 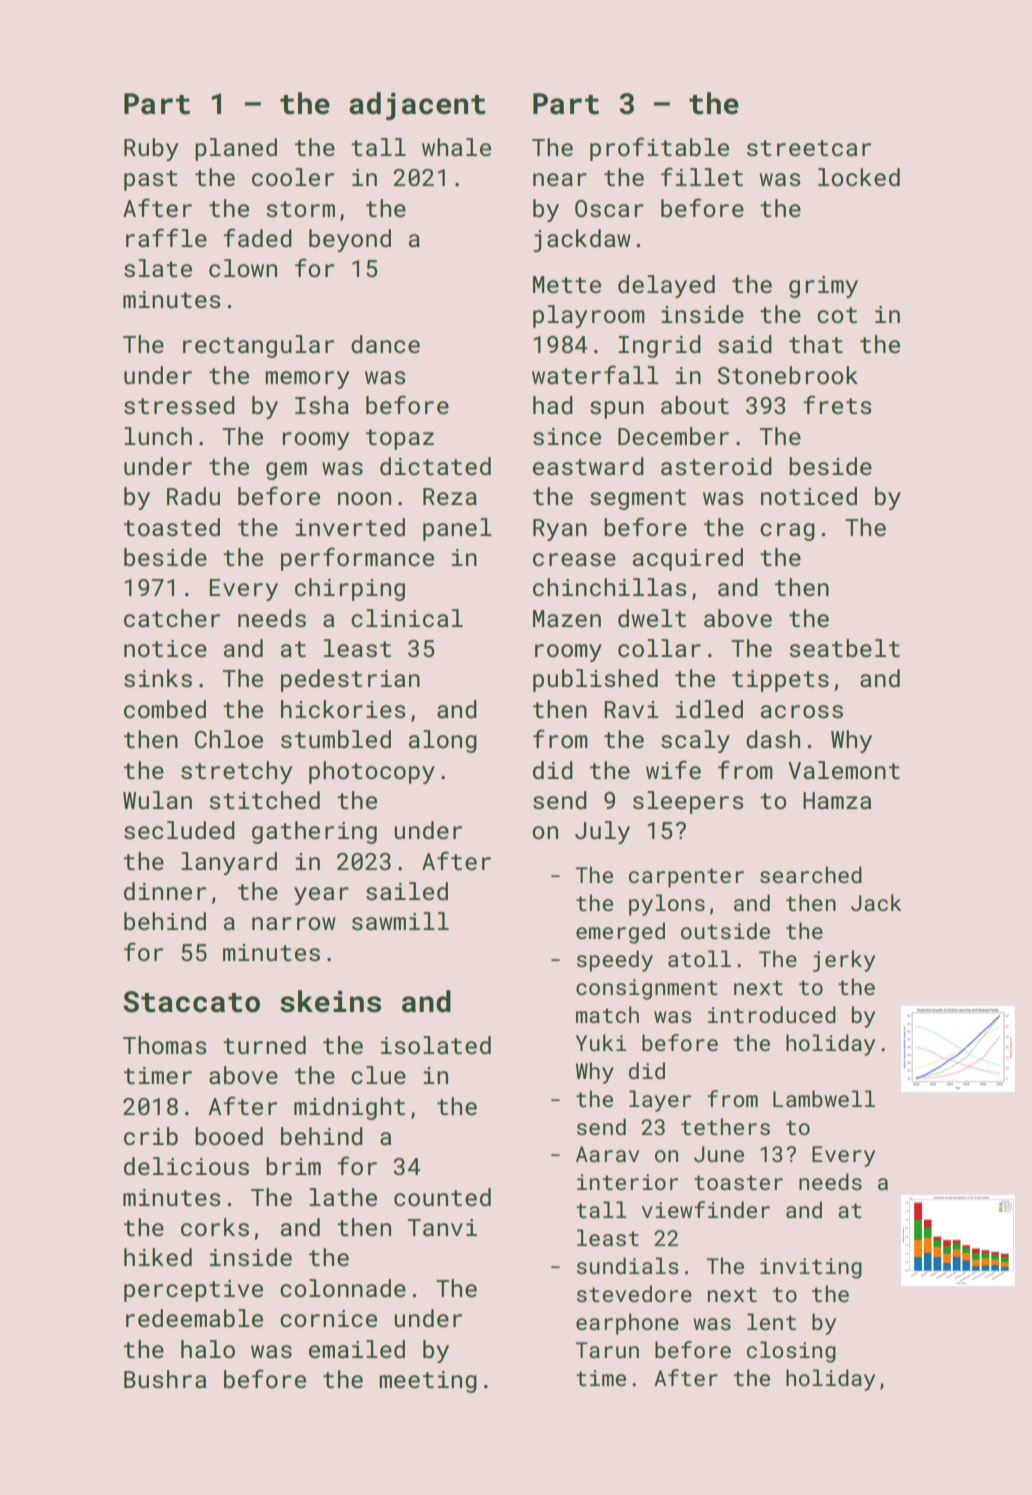 I want to click on emailed, so click(x=357, y=1349).
